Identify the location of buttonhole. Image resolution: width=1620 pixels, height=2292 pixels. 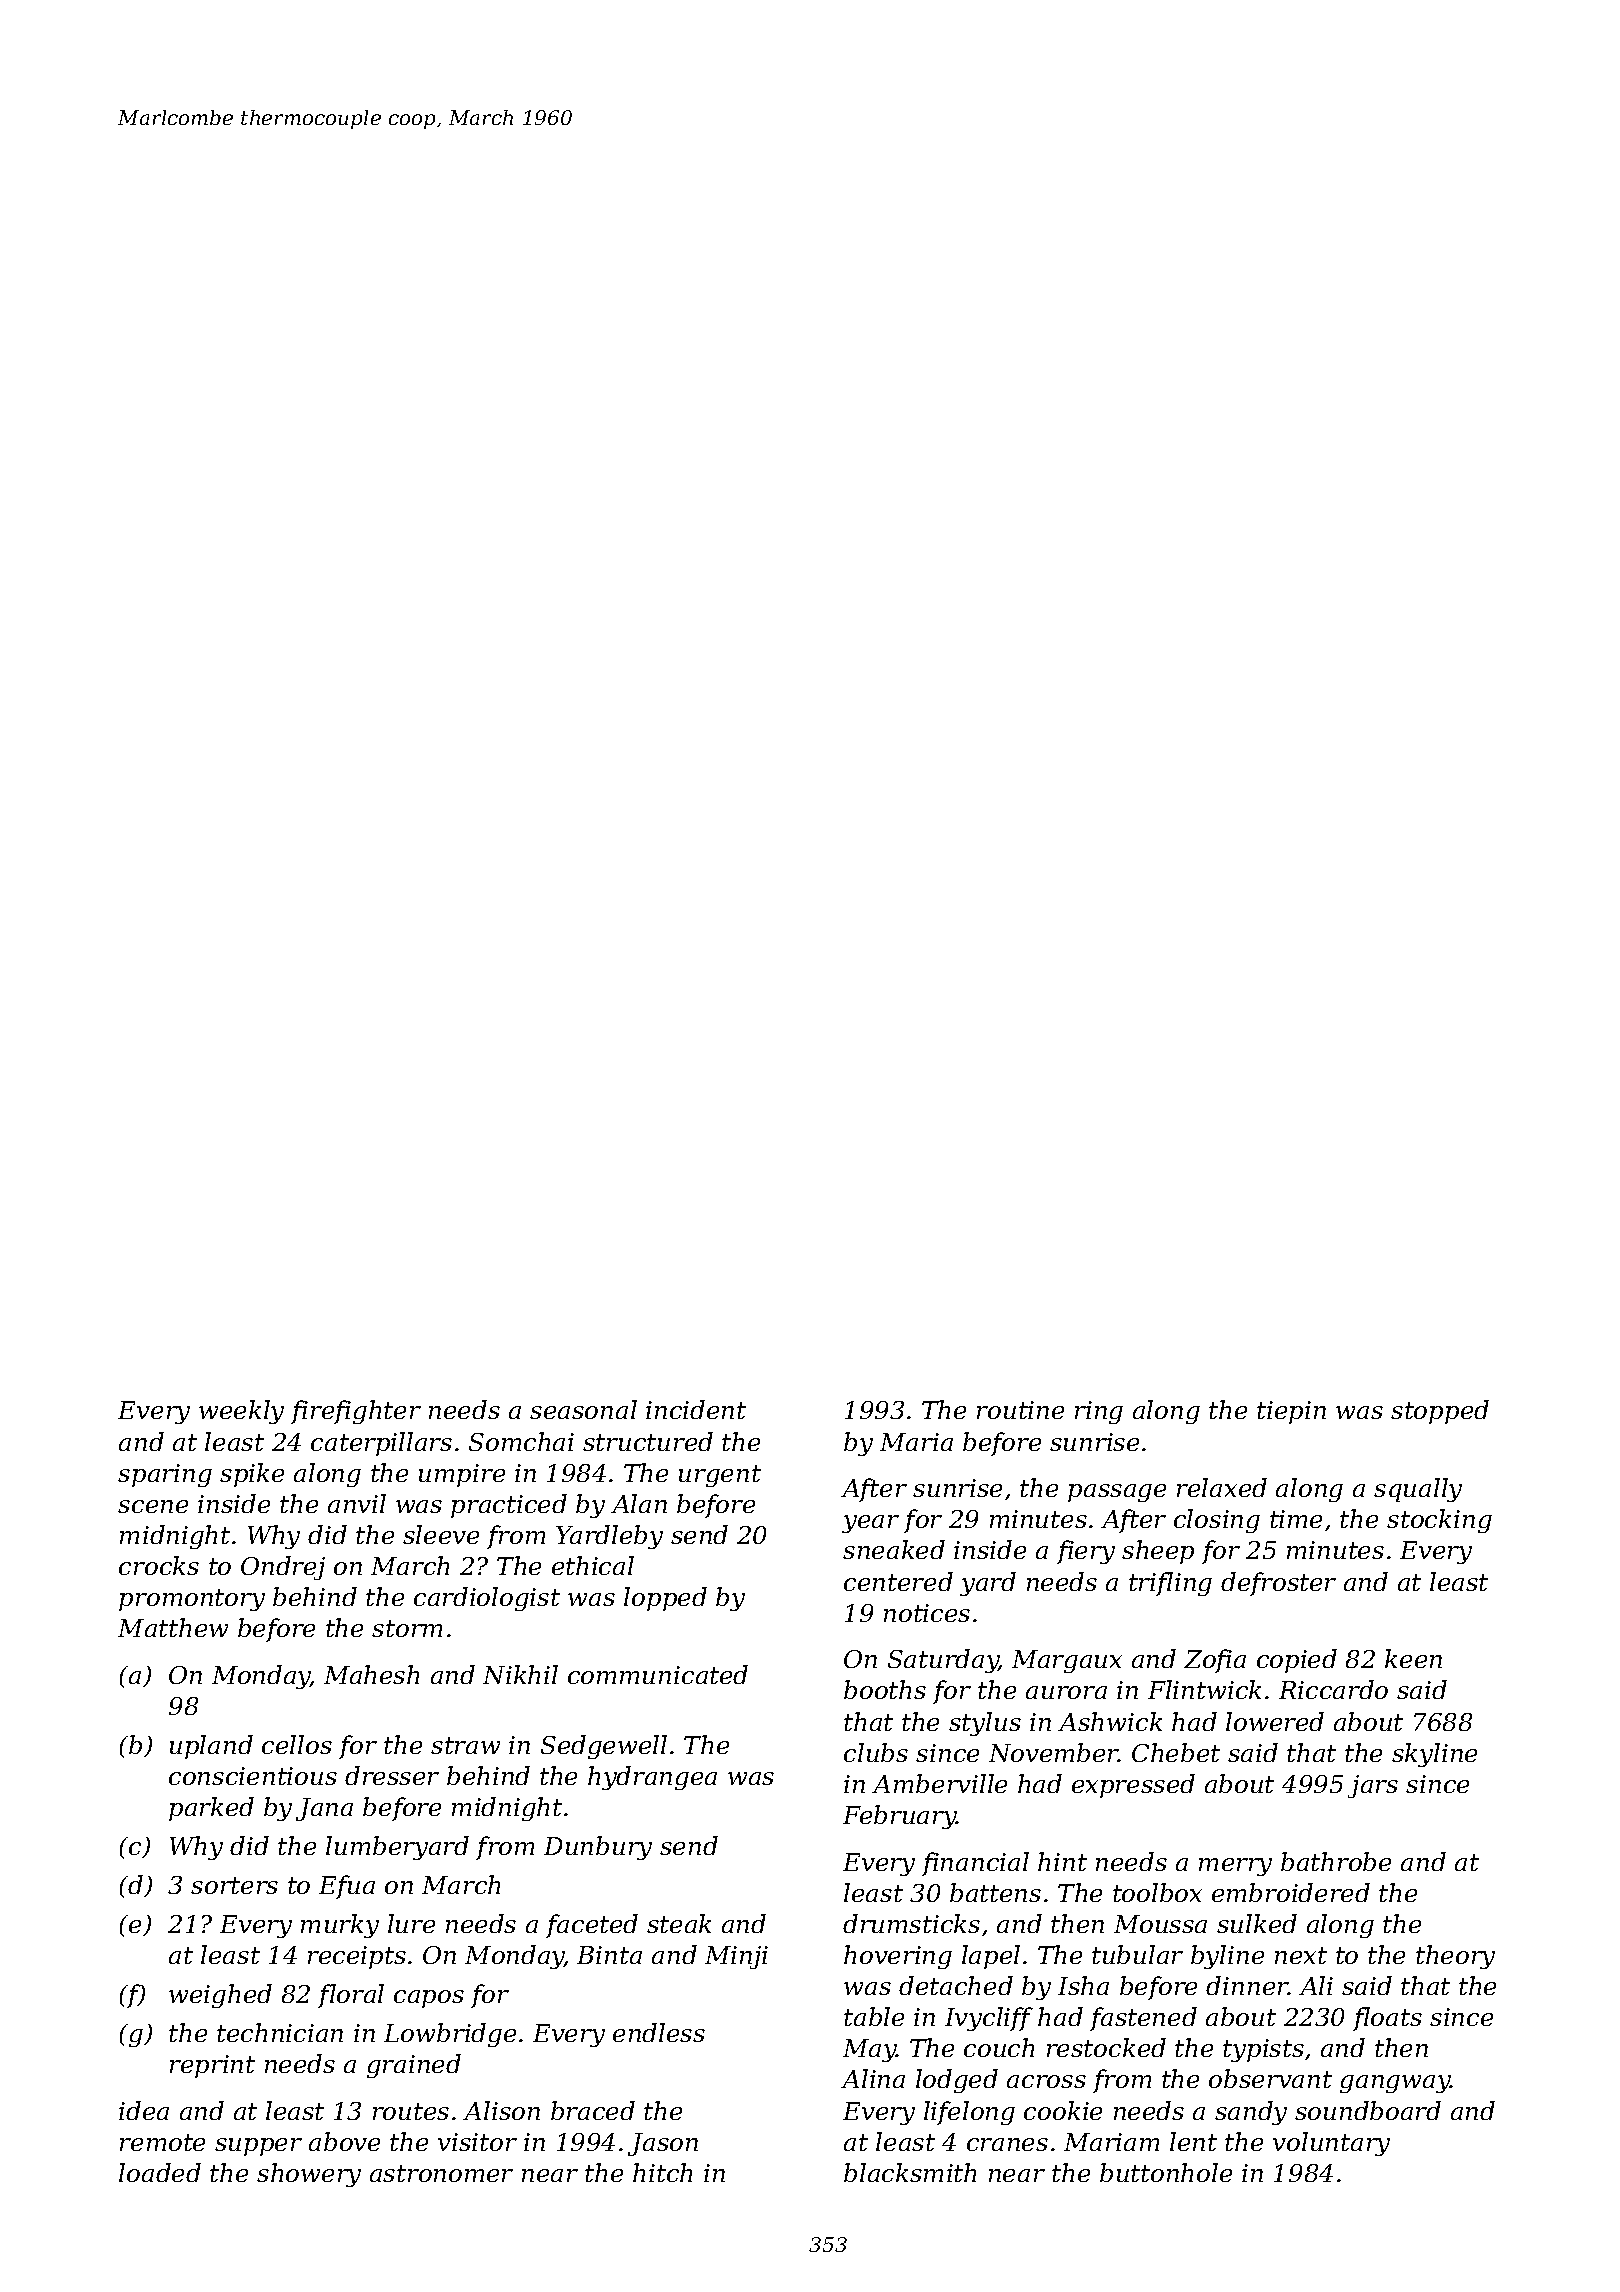
(1166, 2172).
